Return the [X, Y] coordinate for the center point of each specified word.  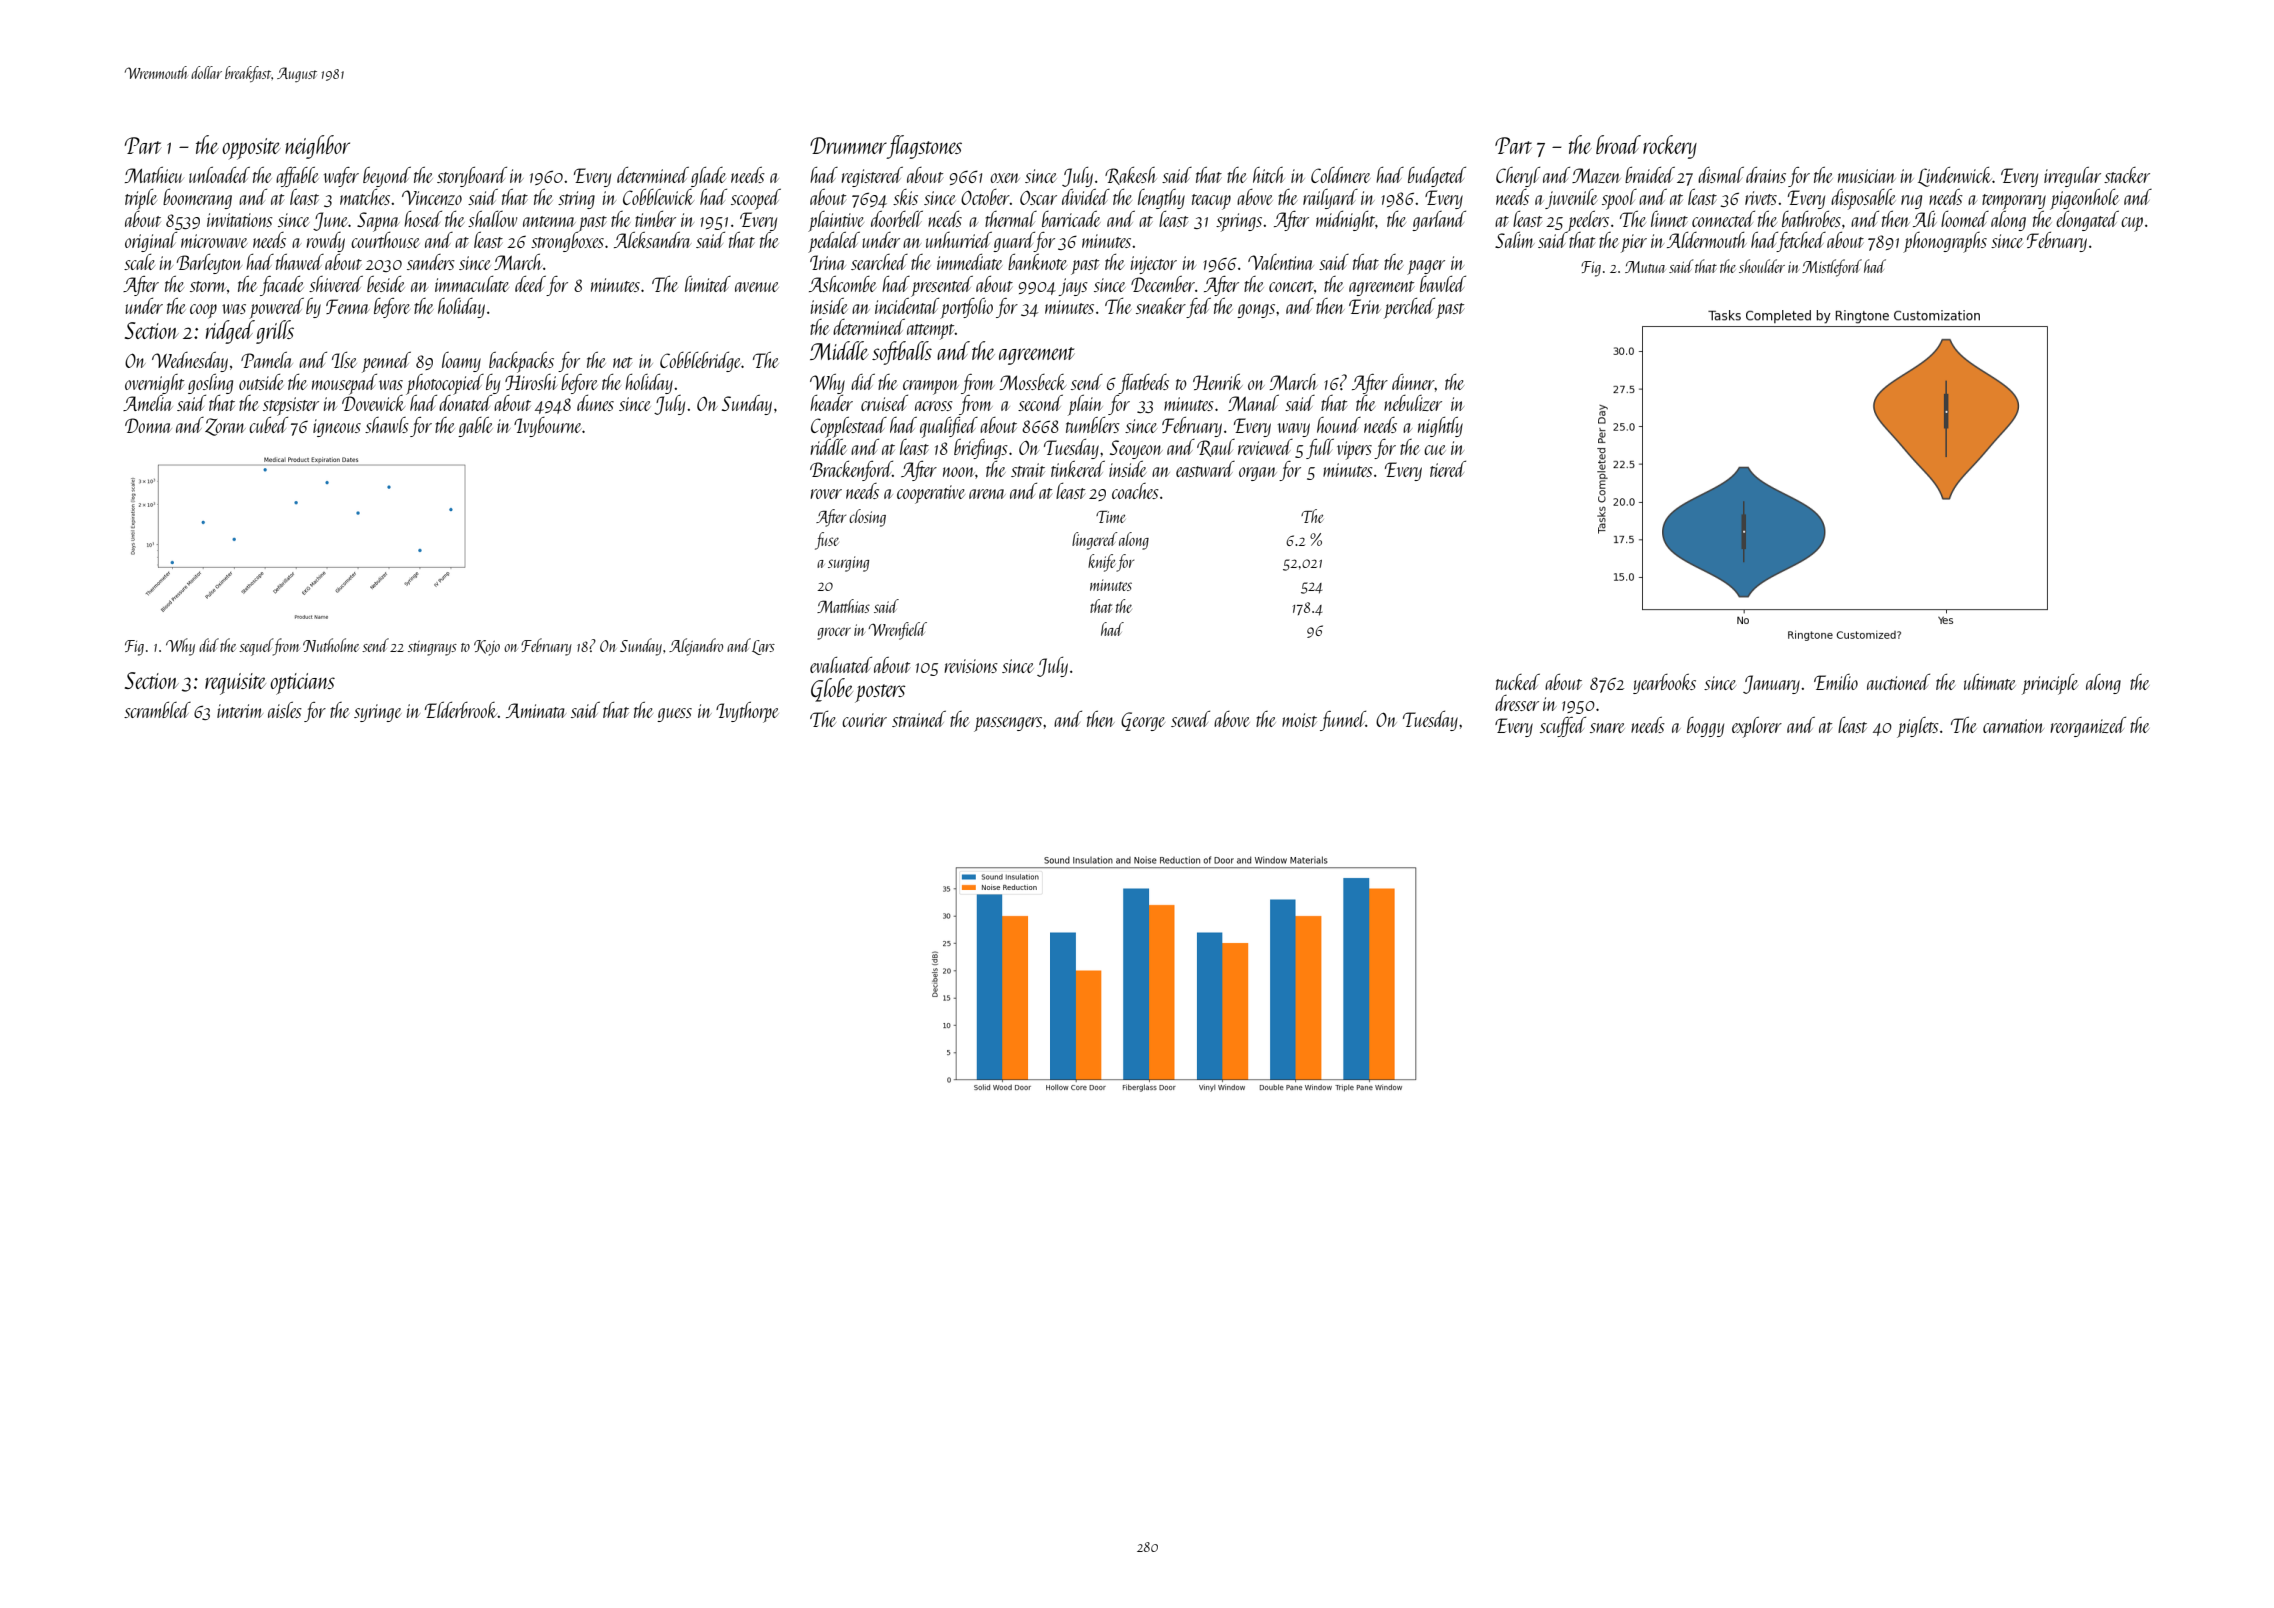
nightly [1440, 427]
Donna [148, 425]
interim [240, 711]
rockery [1670, 147]
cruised [884, 403]
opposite [251, 149]
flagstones [924, 147]
